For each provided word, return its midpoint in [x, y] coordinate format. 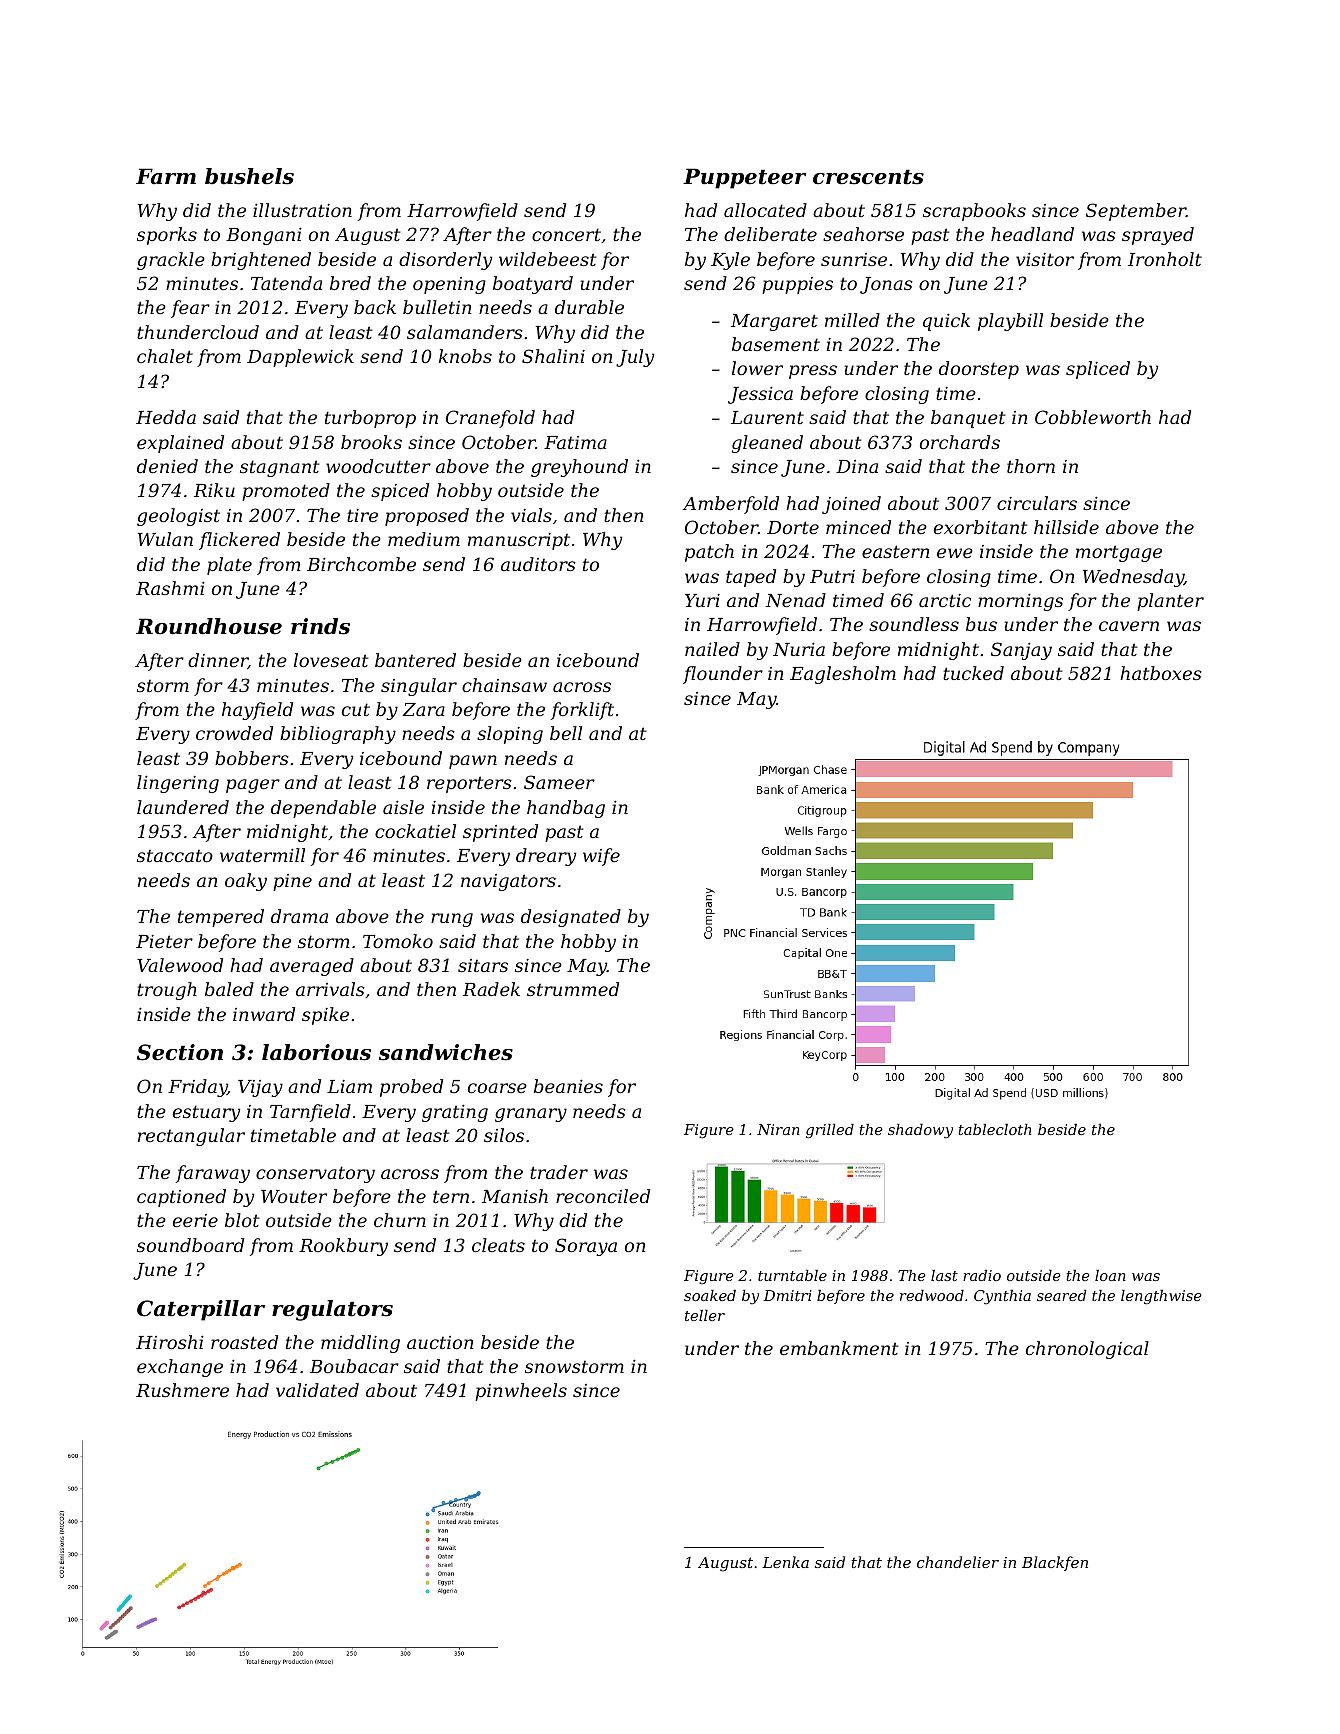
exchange [180, 1368]
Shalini [553, 356]
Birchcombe [361, 564]
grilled [830, 1131]
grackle [171, 261]
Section [180, 1052]
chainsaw [504, 685]
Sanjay [1021, 651]
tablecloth [995, 1129]
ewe [955, 553]
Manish [515, 1196]
